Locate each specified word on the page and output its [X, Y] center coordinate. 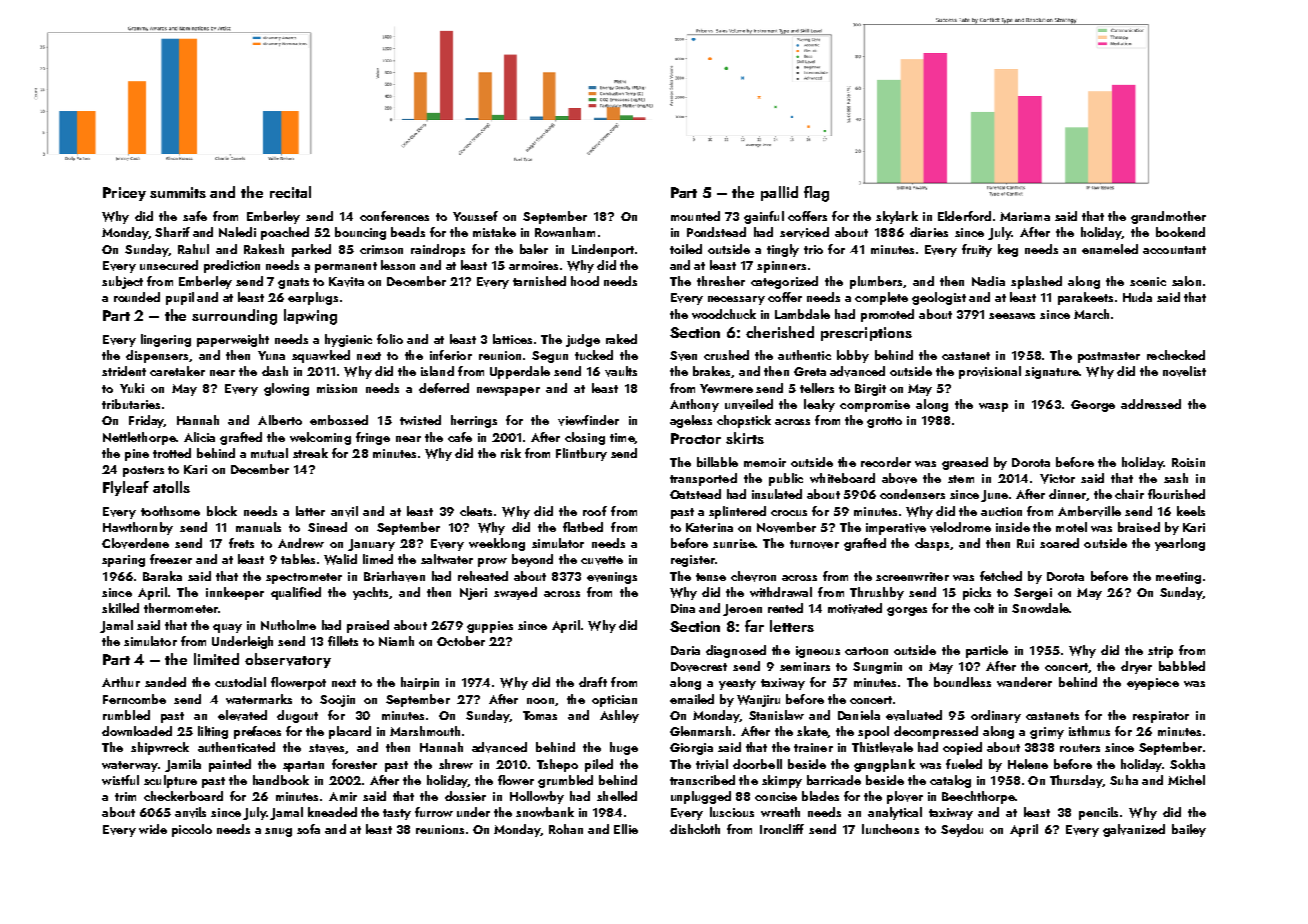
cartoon [866, 651]
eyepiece [1153, 684]
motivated [855, 608]
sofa [308, 829]
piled [599, 765]
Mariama [1025, 216]
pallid [779, 193]
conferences [394, 216]
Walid [340, 559]
